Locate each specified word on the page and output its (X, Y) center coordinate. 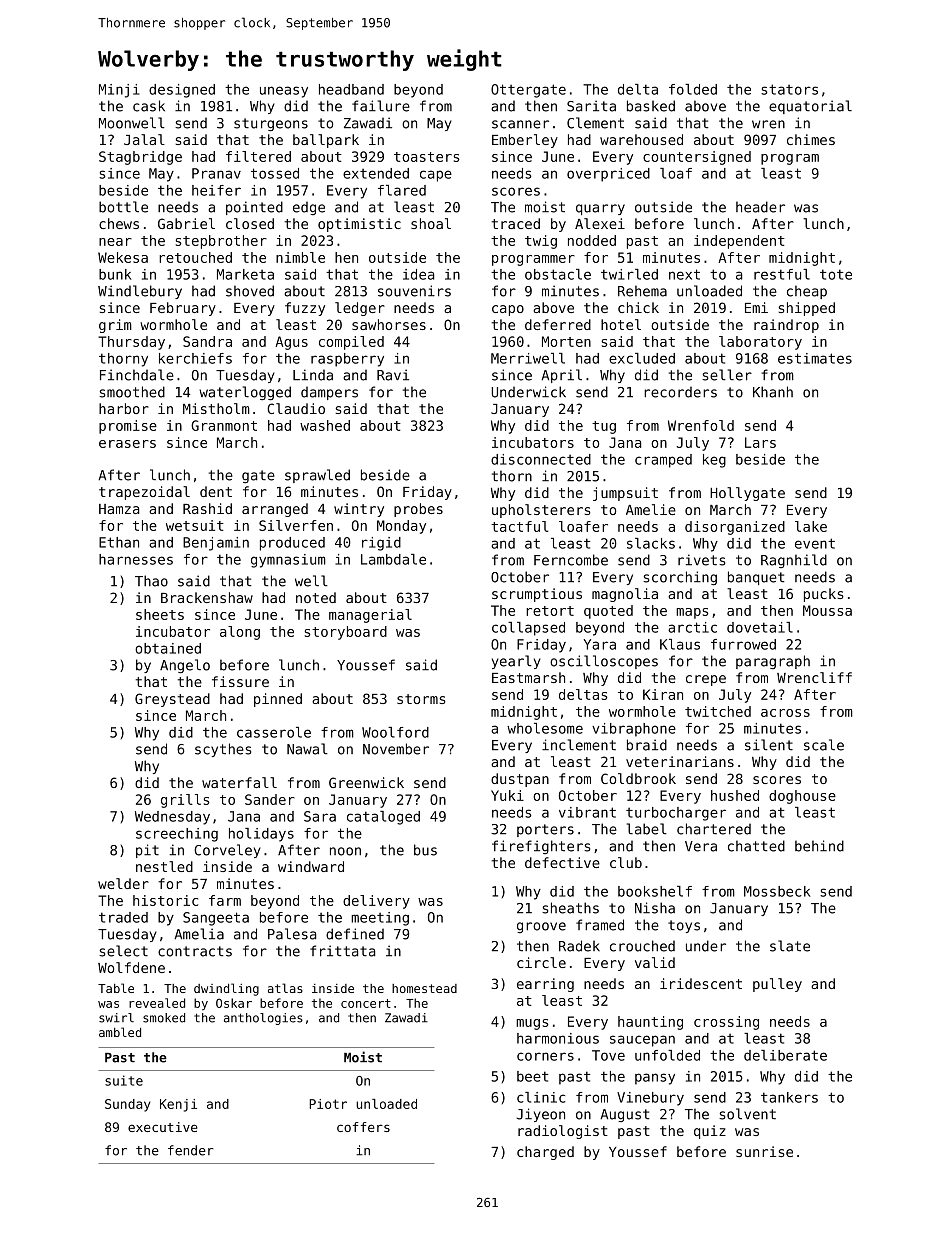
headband (351, 89)
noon (345, 851)
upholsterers (541, 511)
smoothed (132, 392)
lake (811, 526)
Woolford (395, 732)
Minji (119, 91)
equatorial (810, 107)
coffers (363, 1127)
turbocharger (676, 814)
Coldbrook (638, 778)
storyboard (346, 633)
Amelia (199, 934)
